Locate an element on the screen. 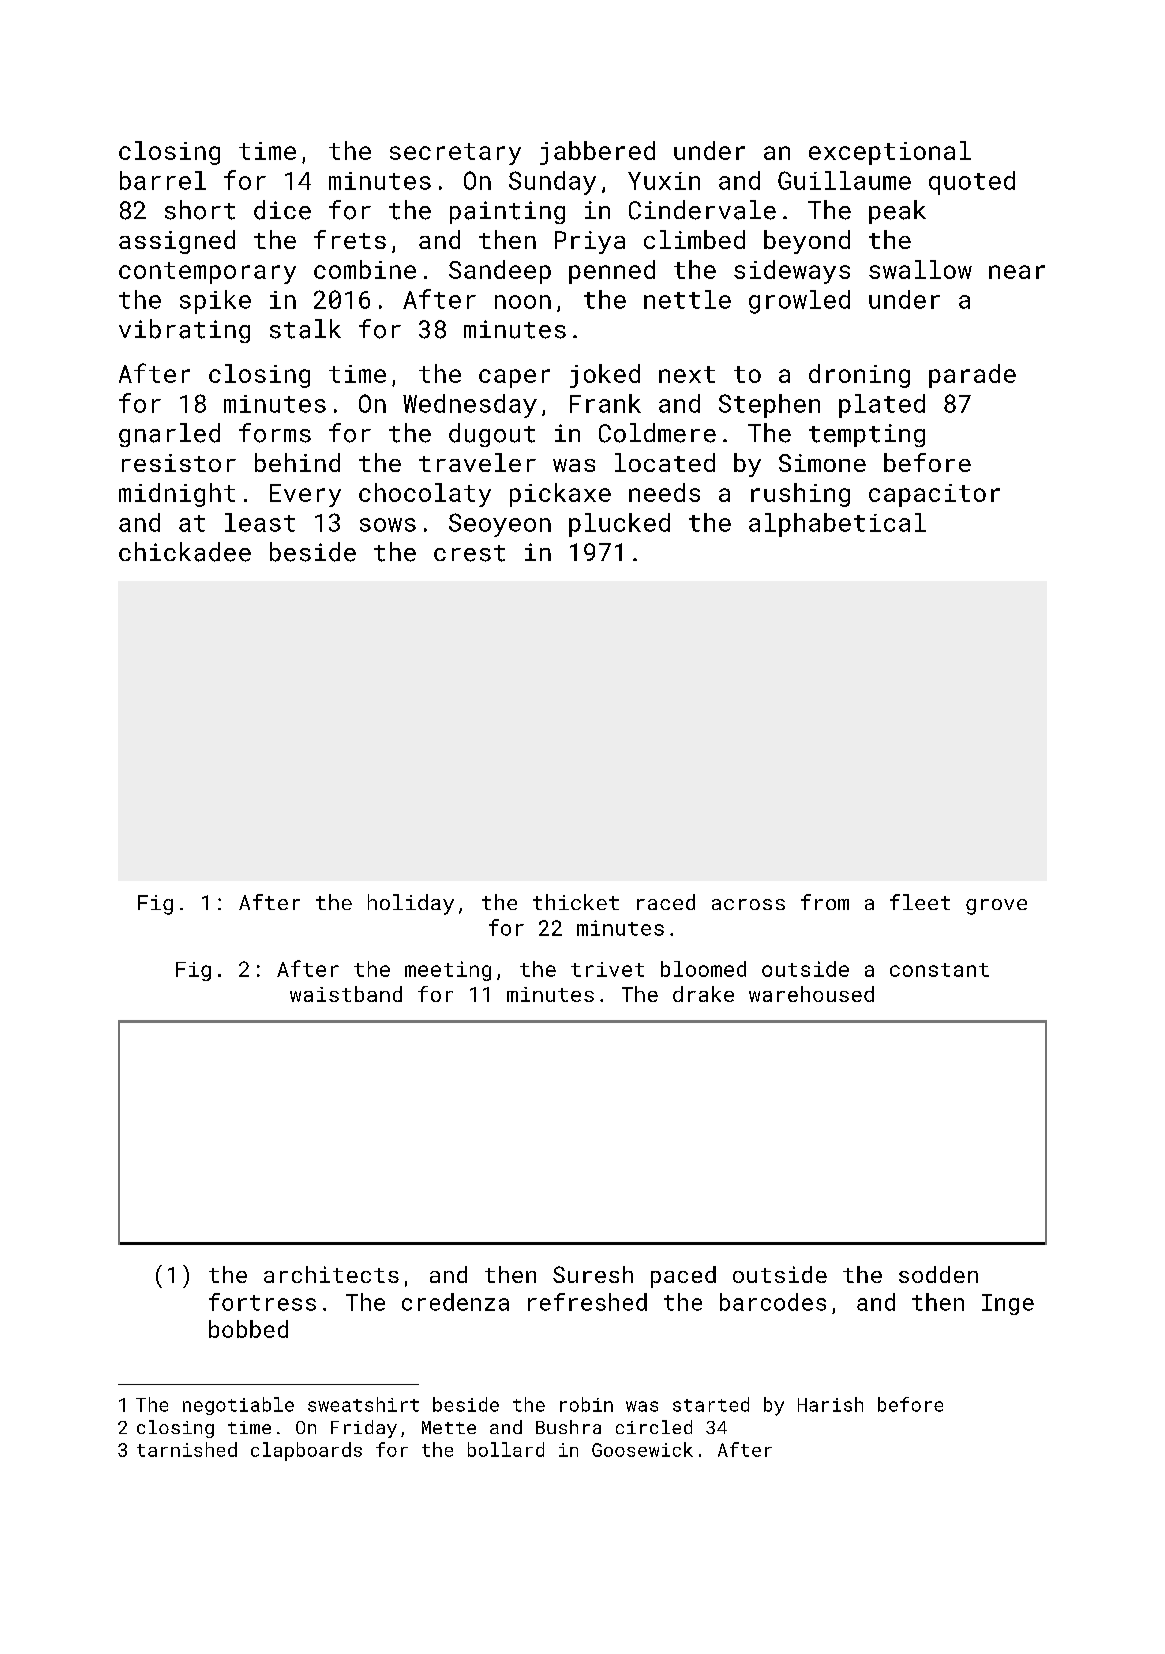  holiday is located at coordinates (411, 904).
